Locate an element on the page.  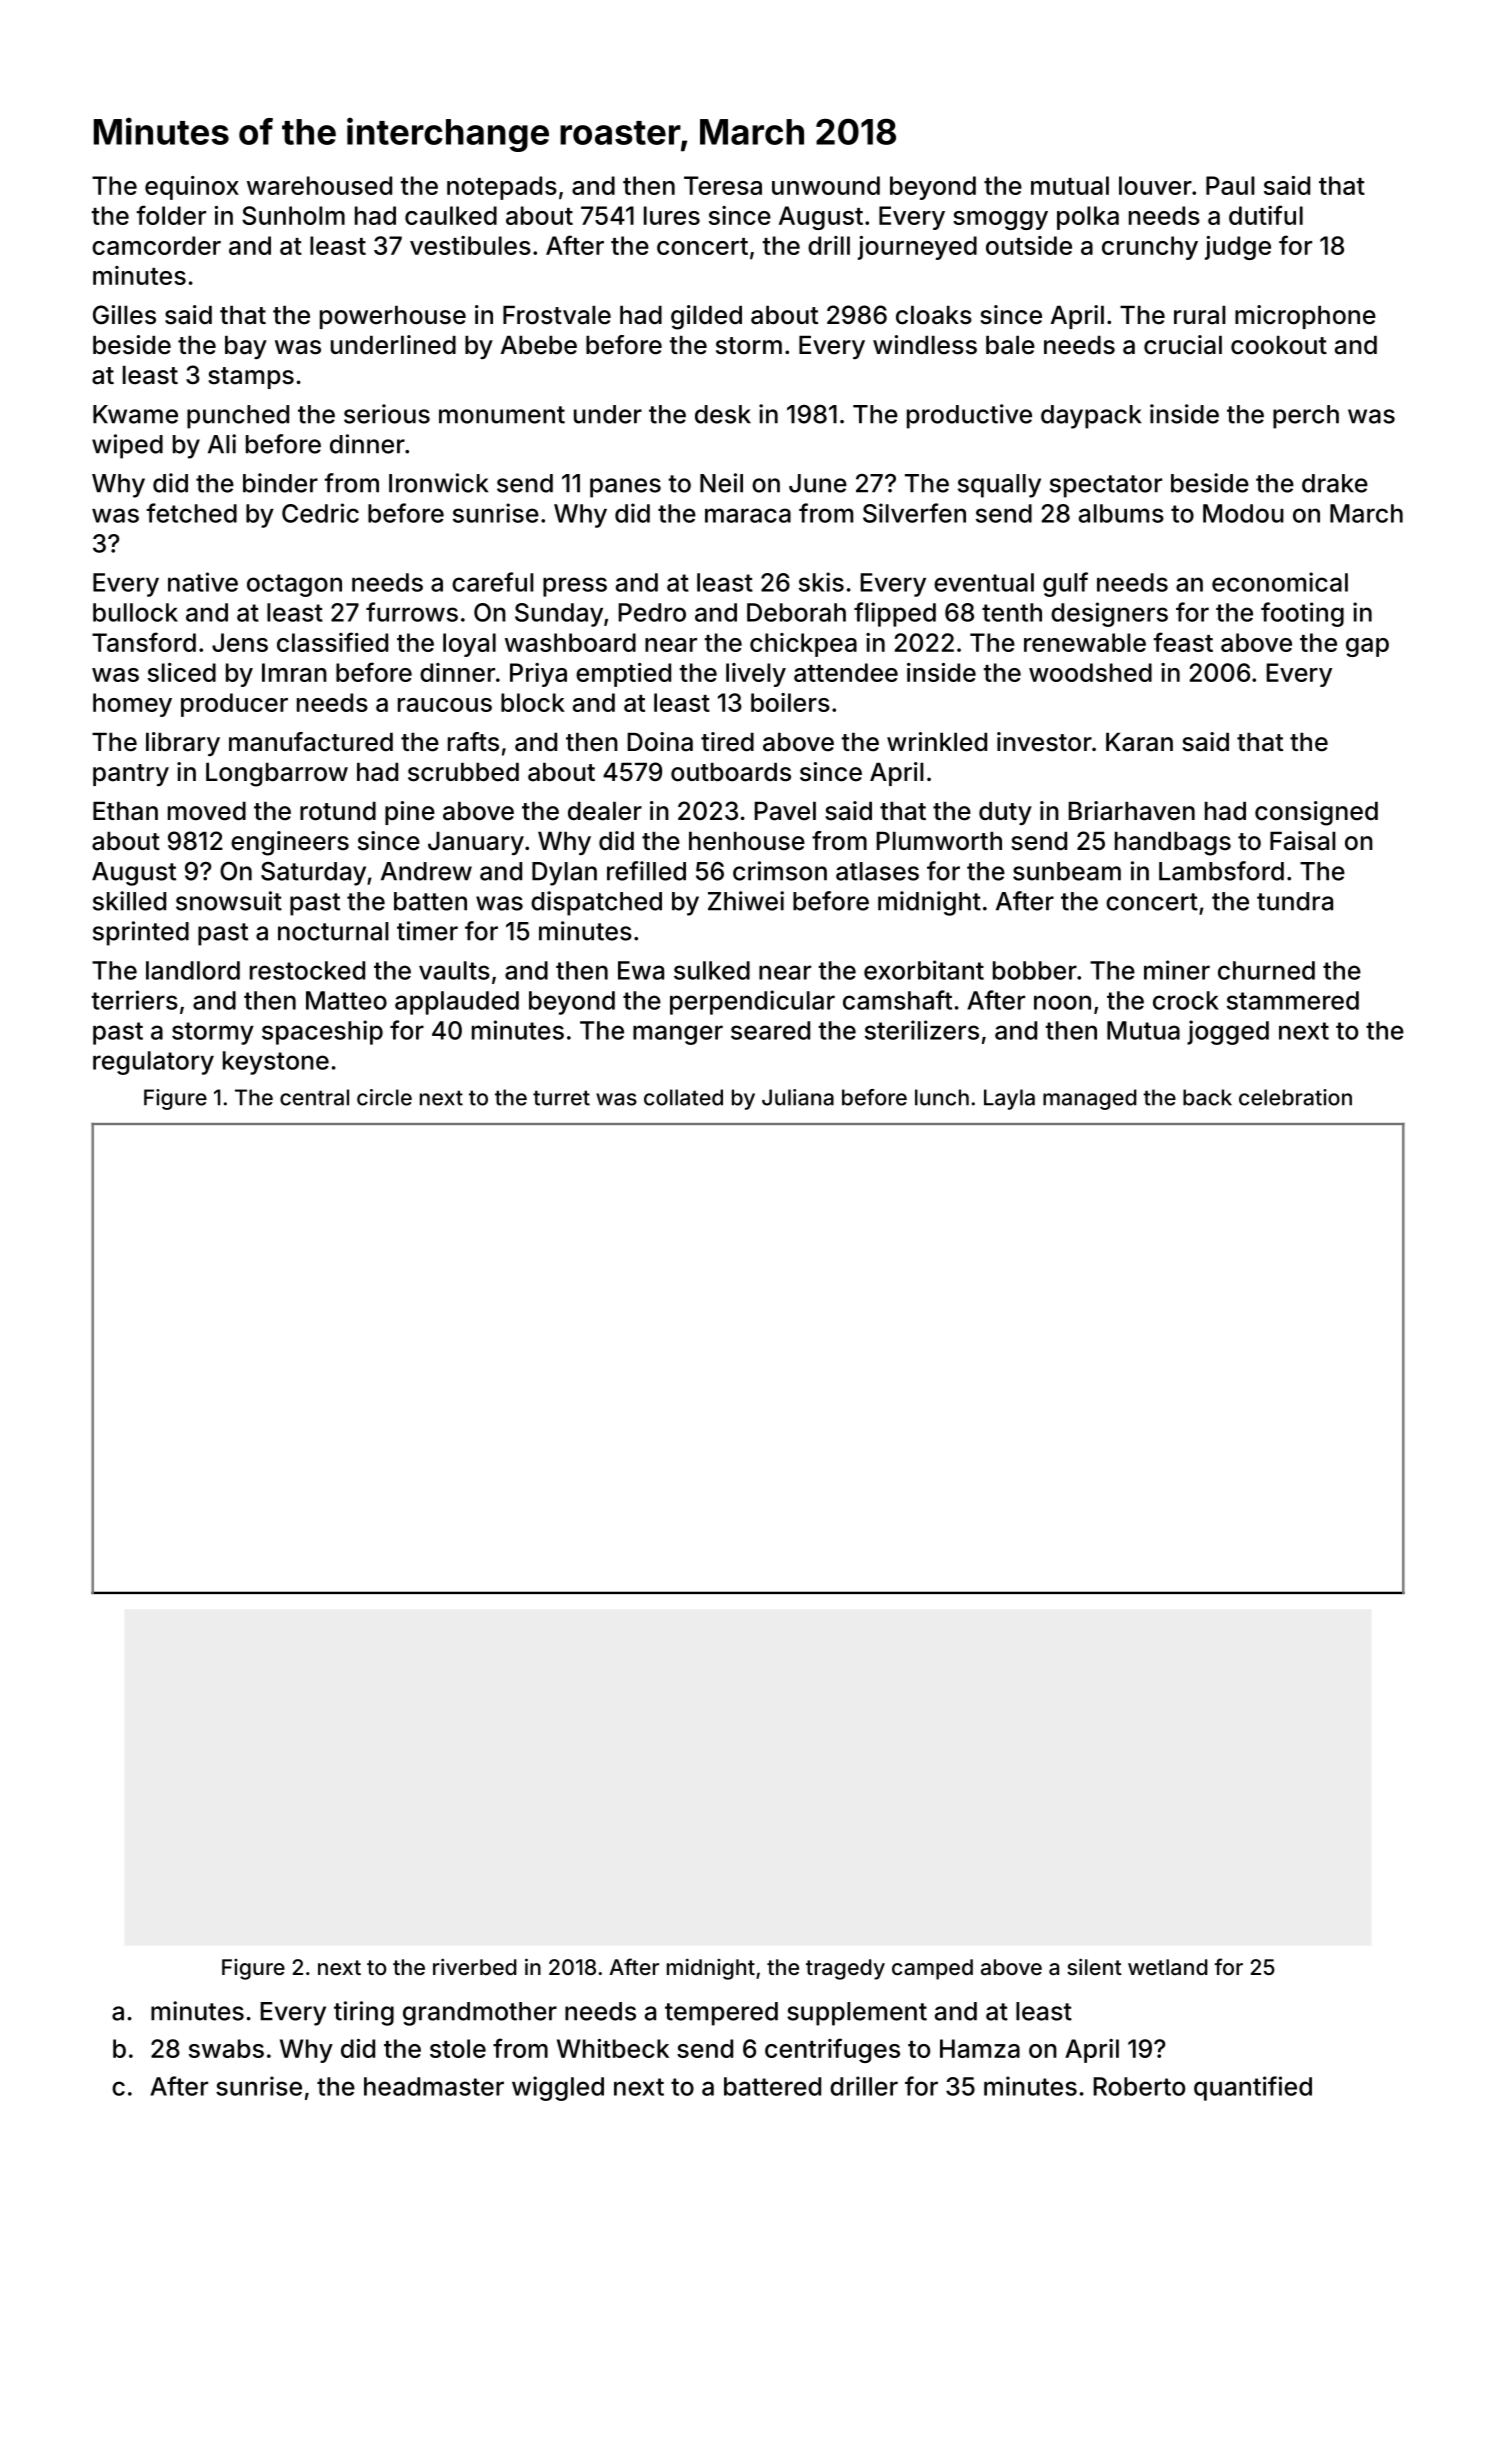
headmaster is located at coordinates (434, 2086).
